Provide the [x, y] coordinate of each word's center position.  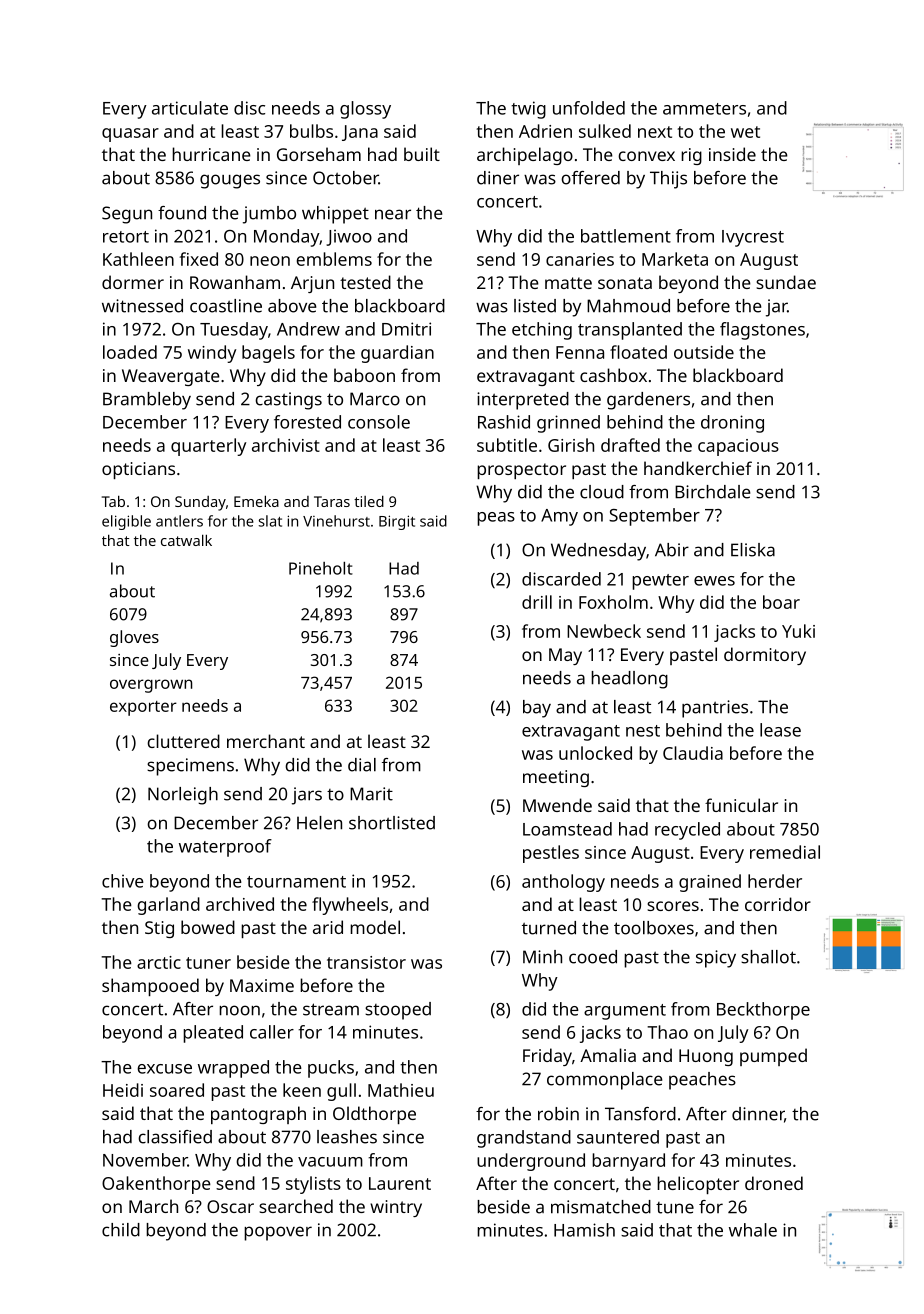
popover [278, 1233]
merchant [266, 741]
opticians [138, 470]
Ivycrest [753, 238]
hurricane [211, 154]
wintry [396, 1208]
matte [568, 283]
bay [537, 709]
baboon [364, 375]
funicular [741, 805]
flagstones [762, 331]
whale [753, 1230]
